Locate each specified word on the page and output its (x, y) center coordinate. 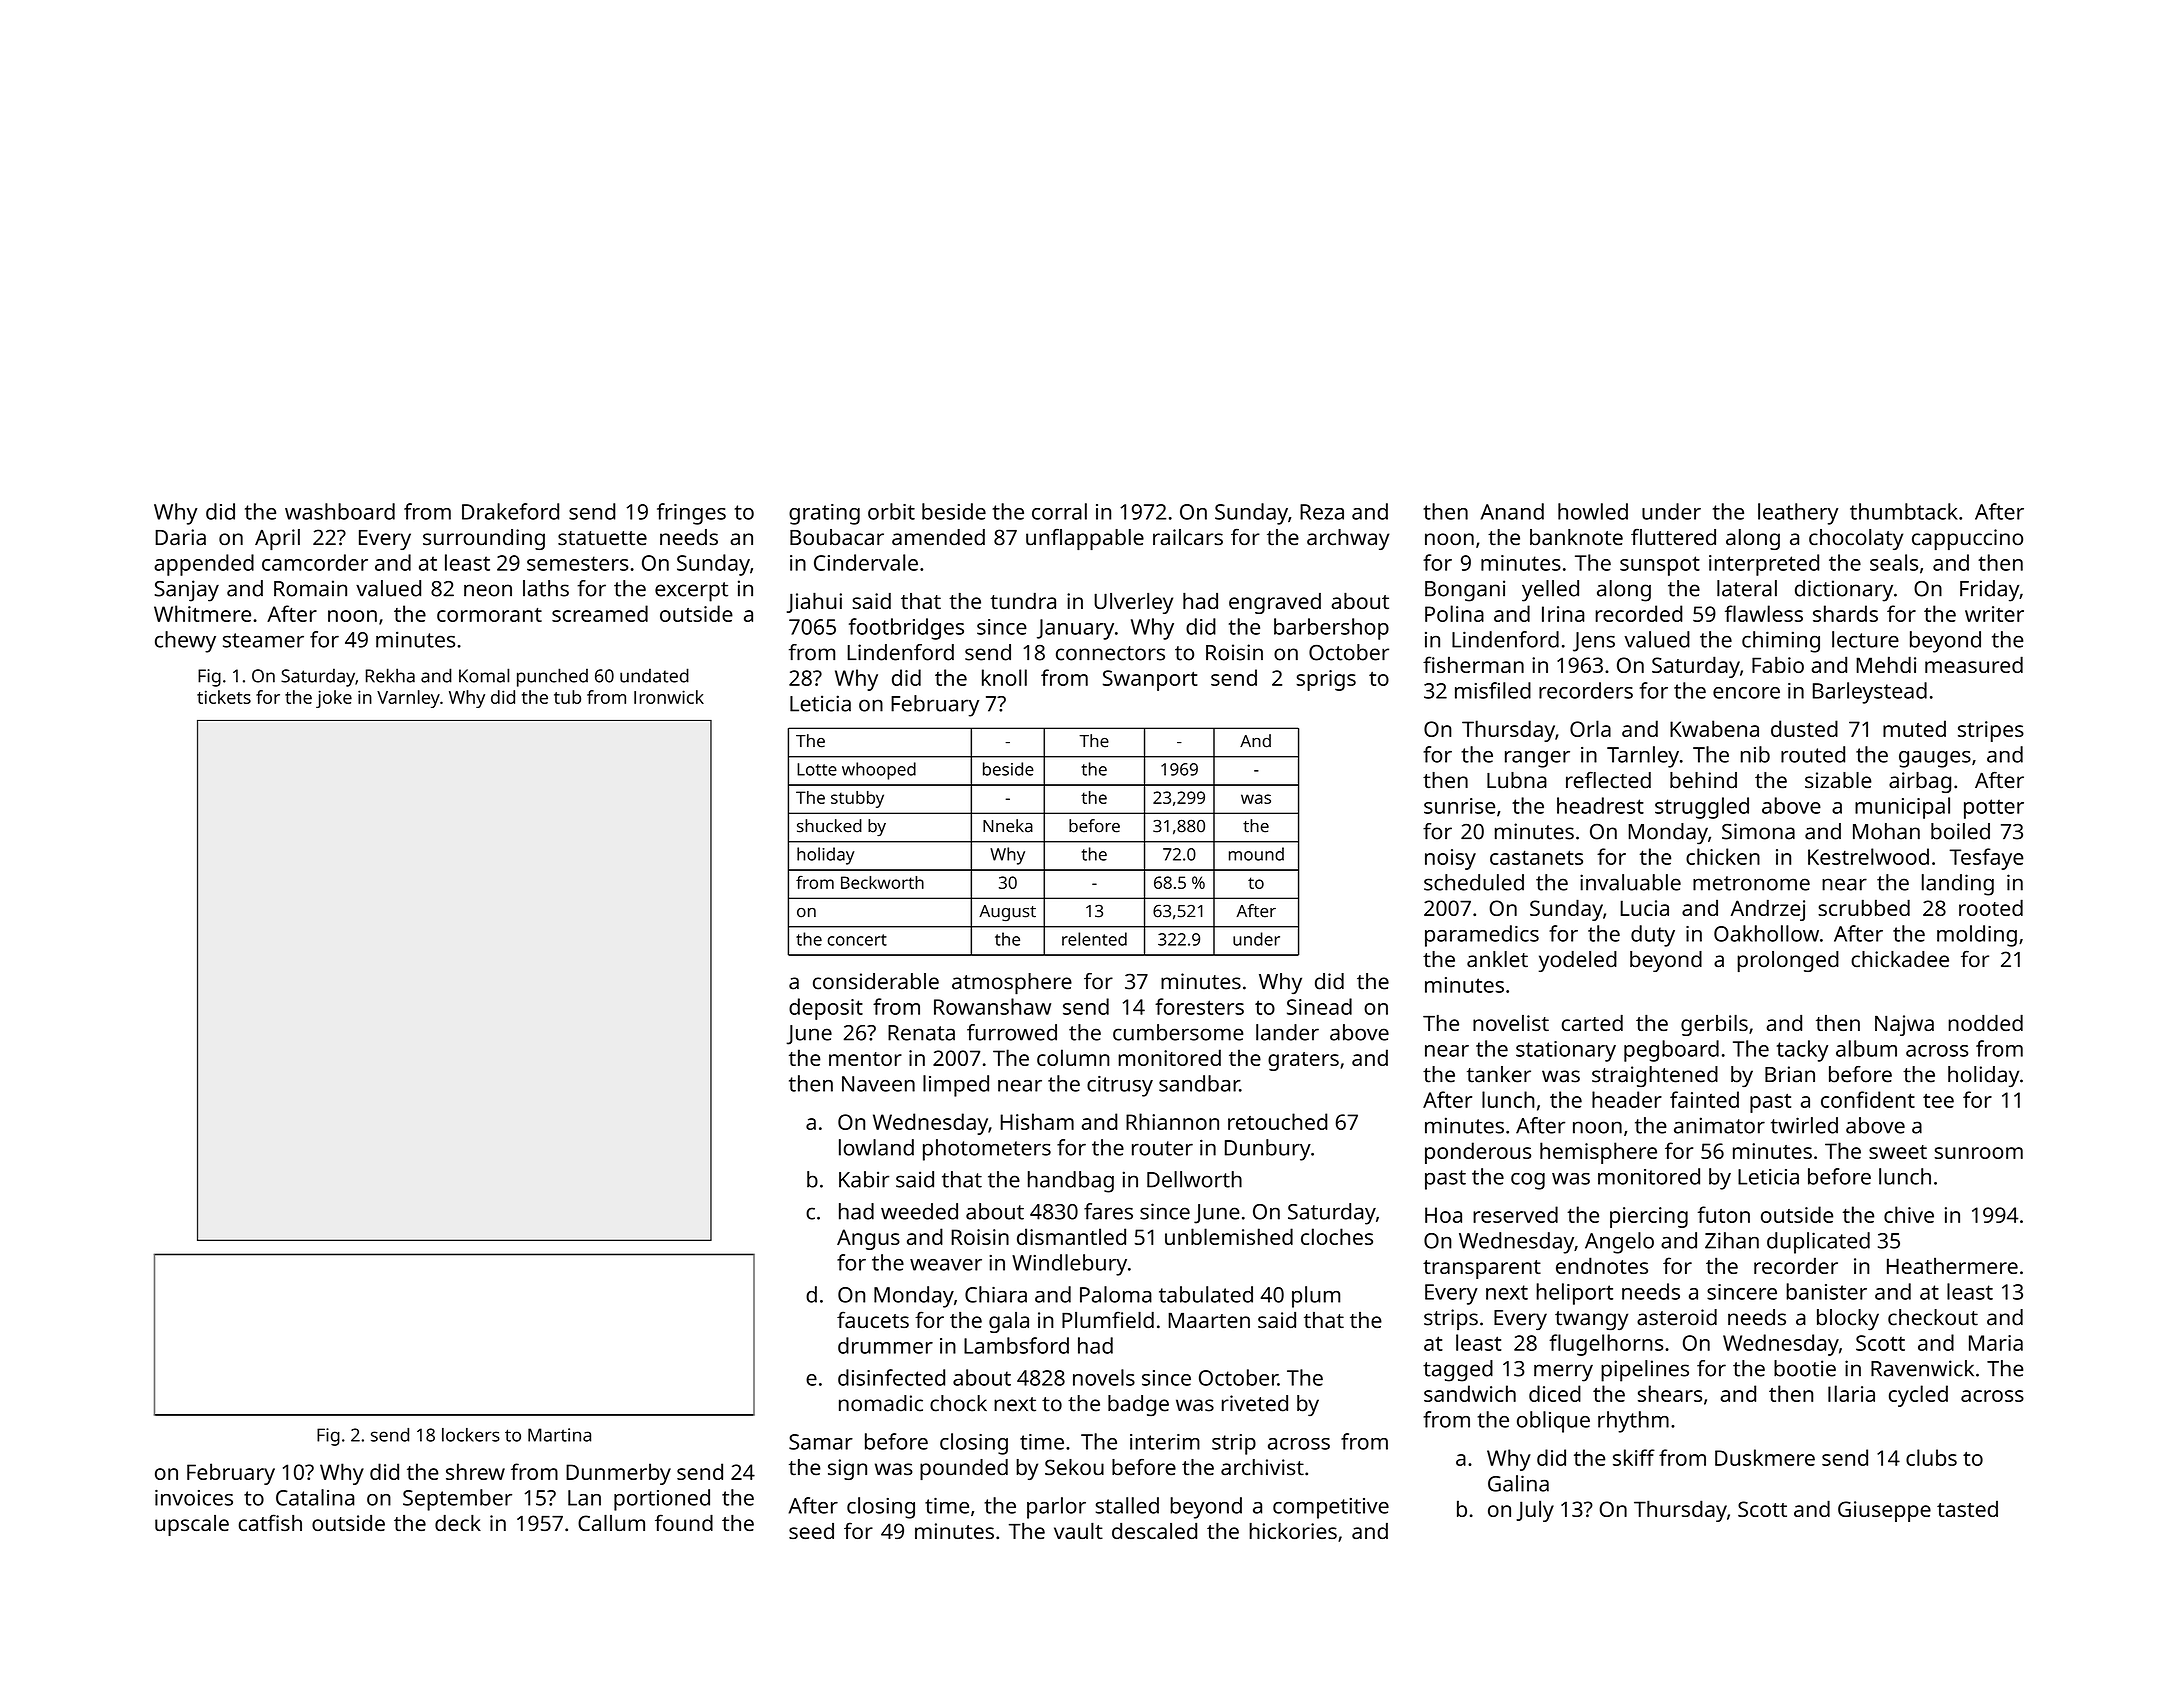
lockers (471, 1435)
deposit (826, 1009)
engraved (1275, 603)
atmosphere (1012, 984)
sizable (1838, 780)
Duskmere (1765, 1457)
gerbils (1714, 1025)
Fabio (1778, 664)
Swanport (1150, 680)
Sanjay (187, 591)
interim (1165, 1442)
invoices (194, 1498)
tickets (224, 697)
